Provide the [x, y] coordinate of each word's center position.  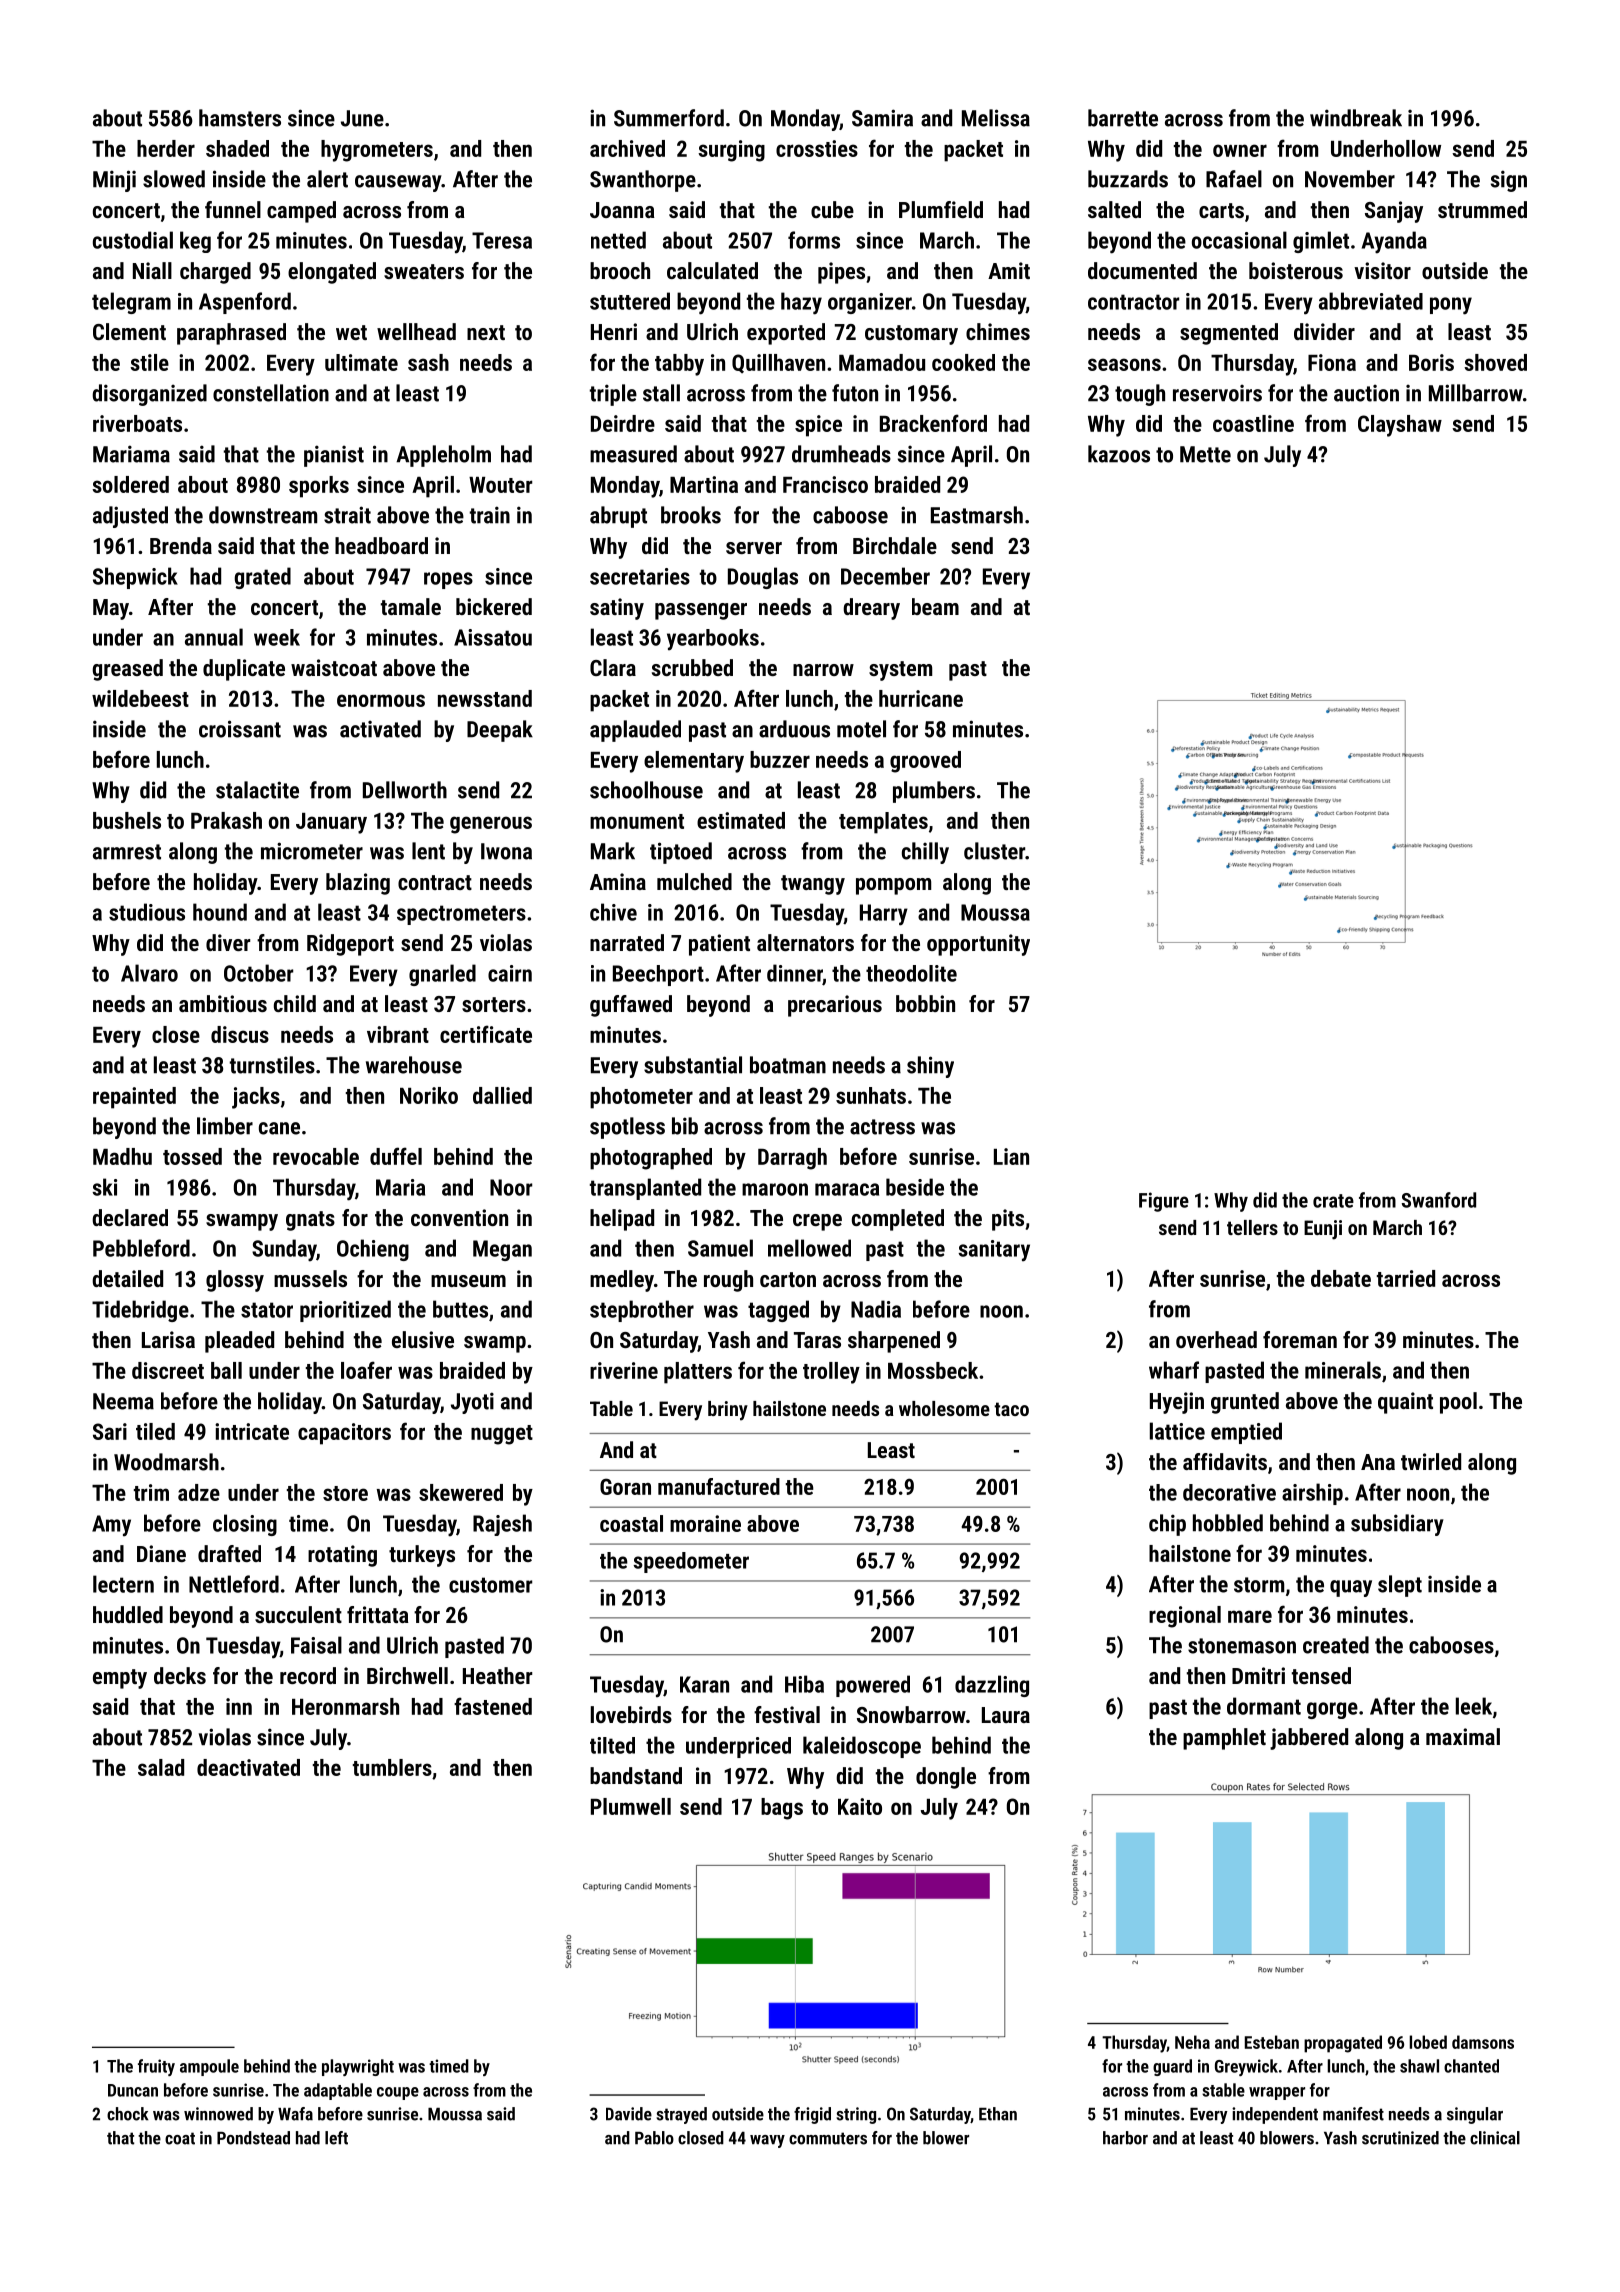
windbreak [1356, 118]
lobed [1428, 2042]
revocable [316, 1156]
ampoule [209, 2067]
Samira [882, 118]
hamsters [240, 118]
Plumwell [631, 1806]
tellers [1252, 1227]
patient [719, 945]
